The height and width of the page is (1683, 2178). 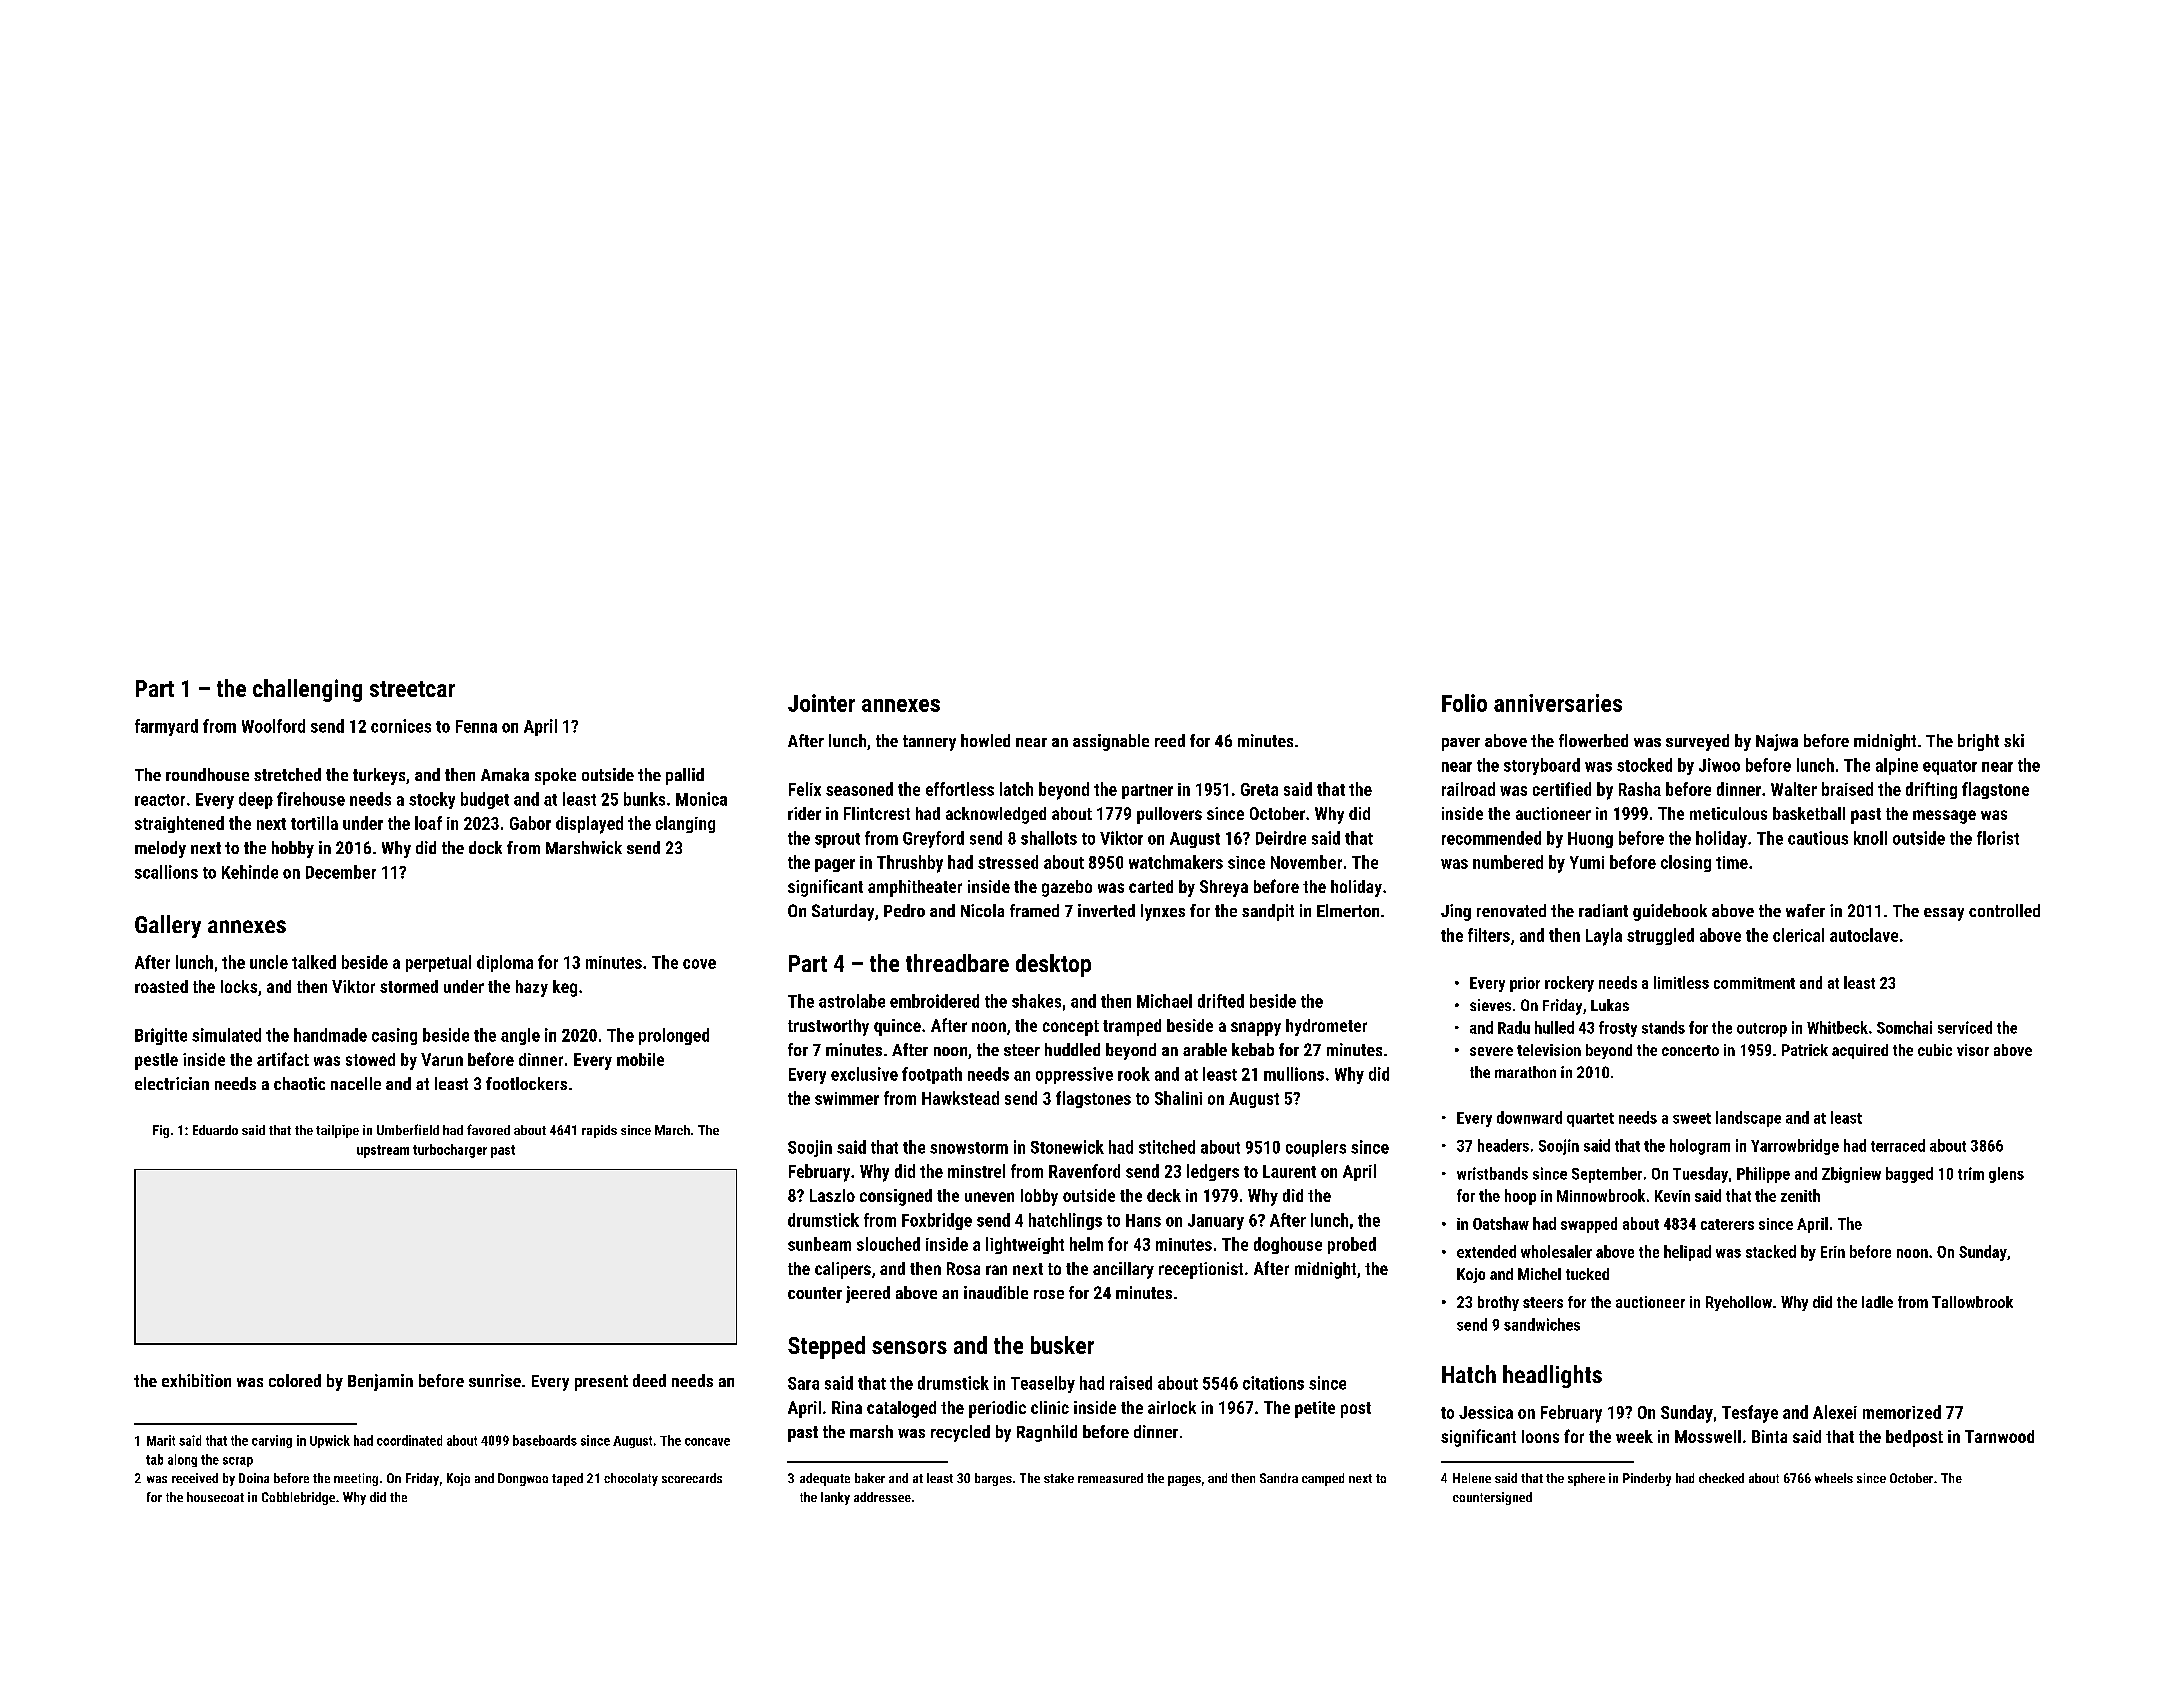 What do you see at coordinates (1043, 1384) in the page?
I see `Teaselby` at bounding box center [1043, 1384].
